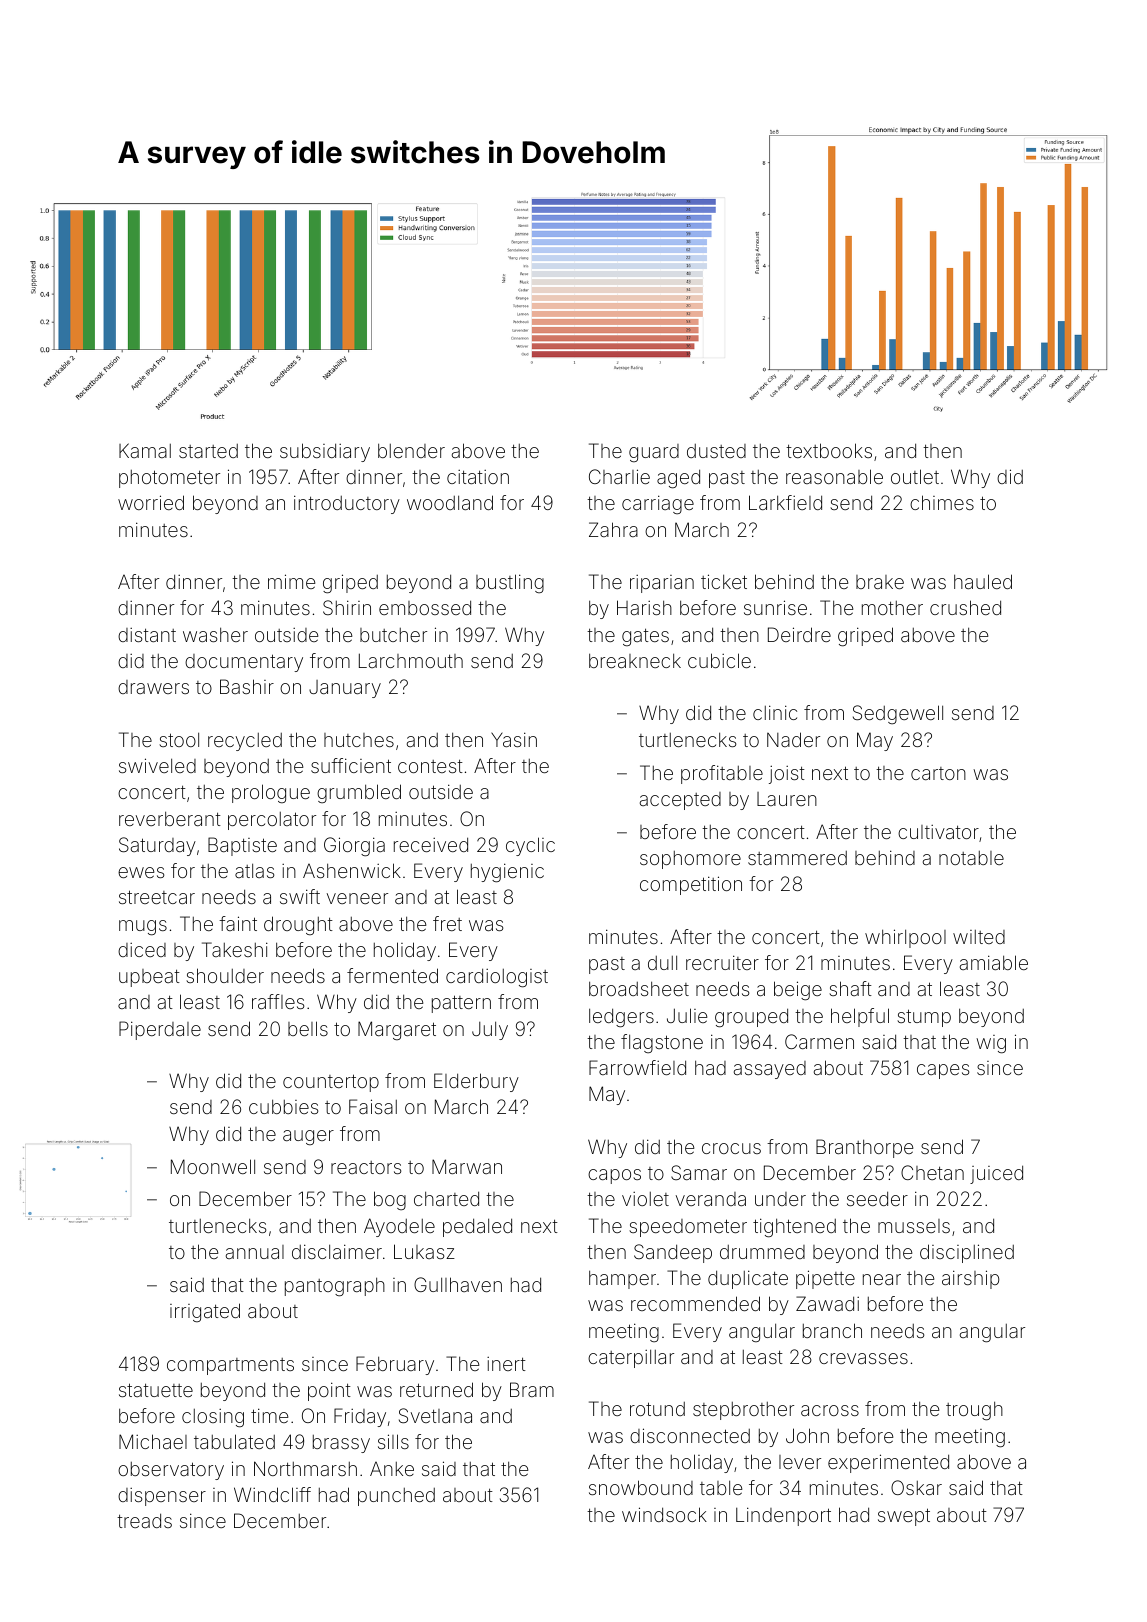 This screenshot has height=1622, width=1147. What do you see at coordinates (467, 1166) in the screenshot?
I see `Marwan` at bounding box center [467, 1166].
